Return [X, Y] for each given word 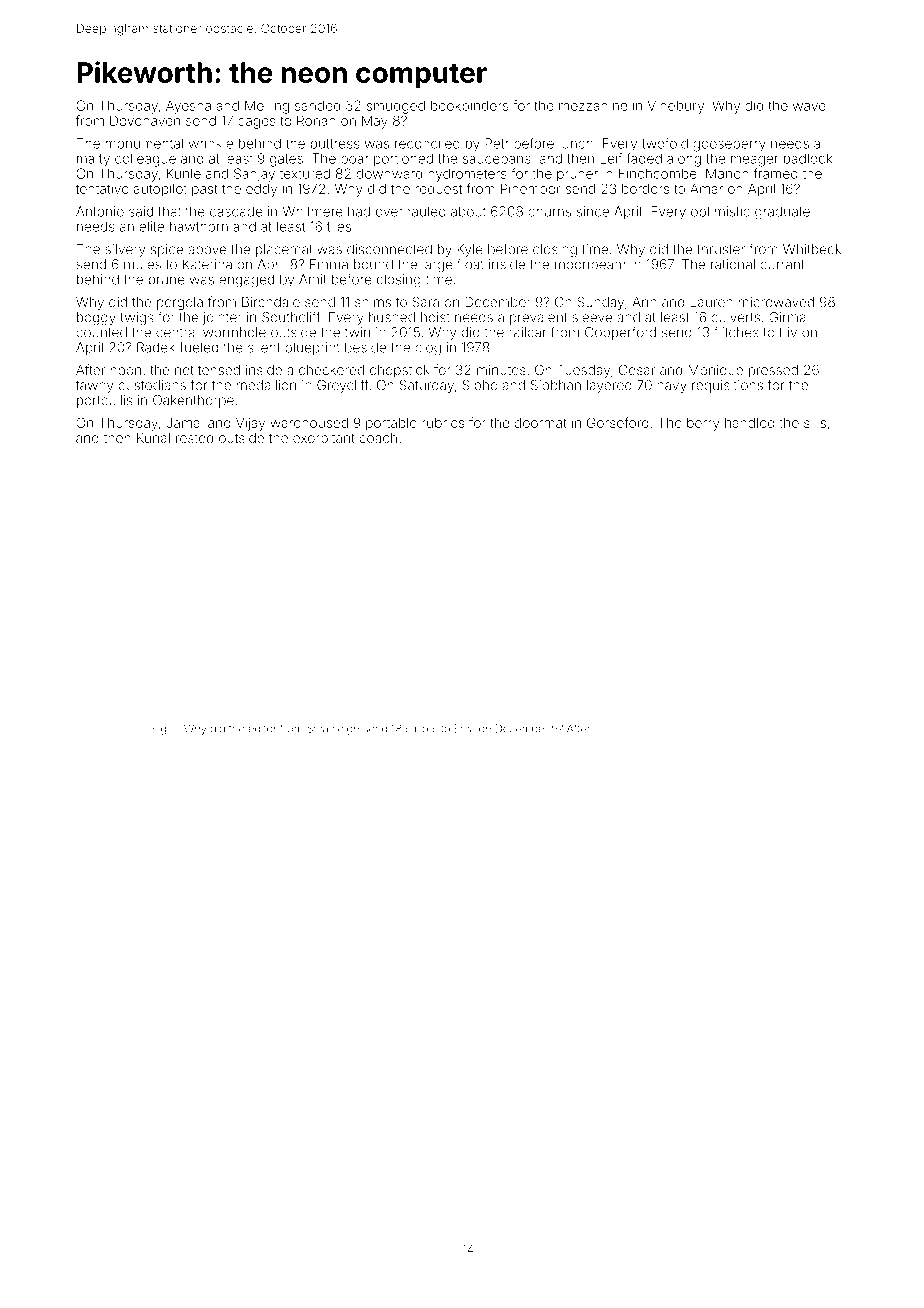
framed [775, 173]
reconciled [427, 143]
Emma [329, 264]
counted [101, 332]
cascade [236, 211]
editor [262, 728]
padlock [808, 159]
